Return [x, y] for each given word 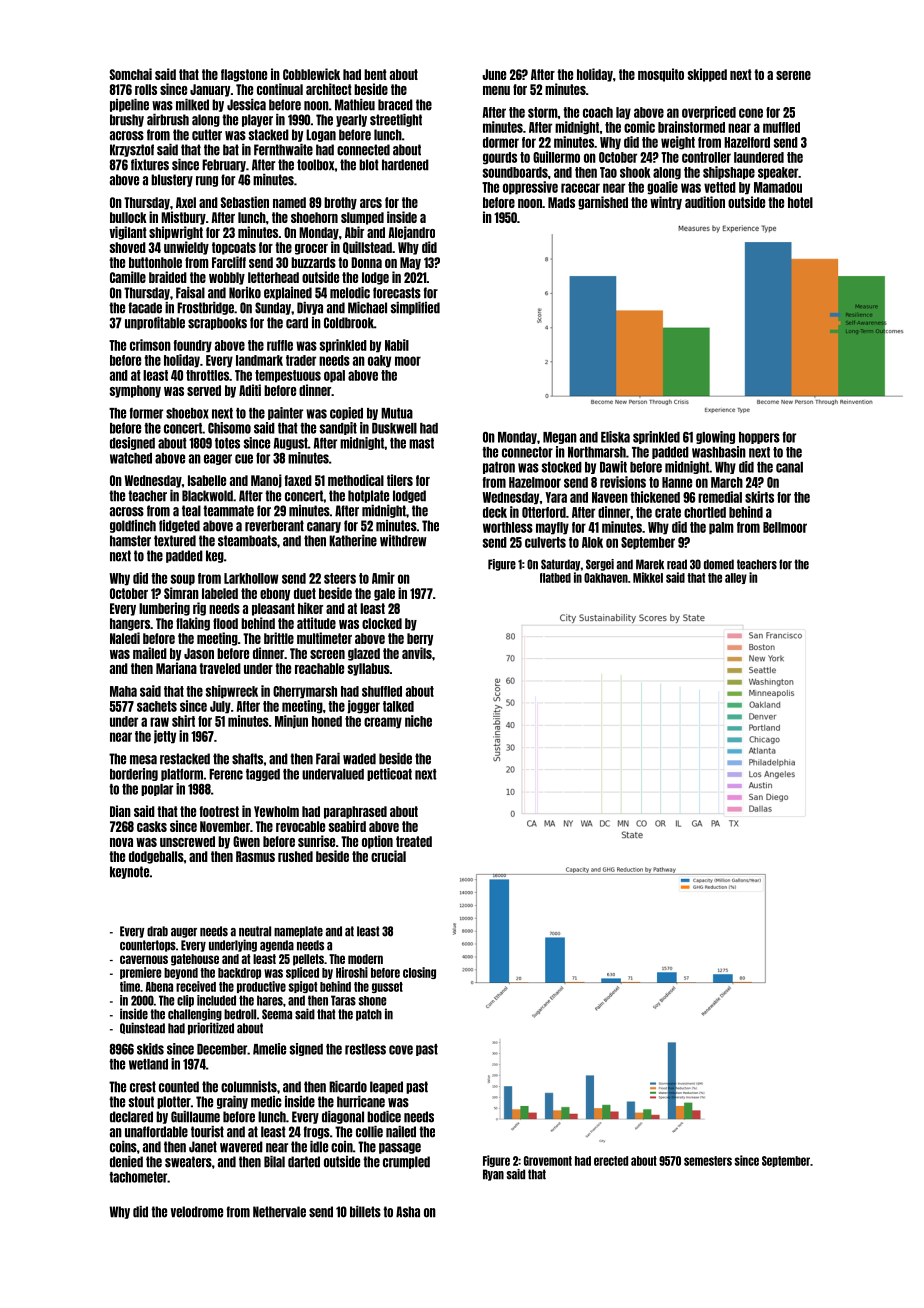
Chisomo [229, 428]
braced [395, 105]
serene [793, 75]
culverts [545, 542]
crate [668, 512]
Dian [120, 811]
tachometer [138, 1177]
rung [207, 181]
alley [736, 578]
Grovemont [548, 1161]
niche [418, 721]
